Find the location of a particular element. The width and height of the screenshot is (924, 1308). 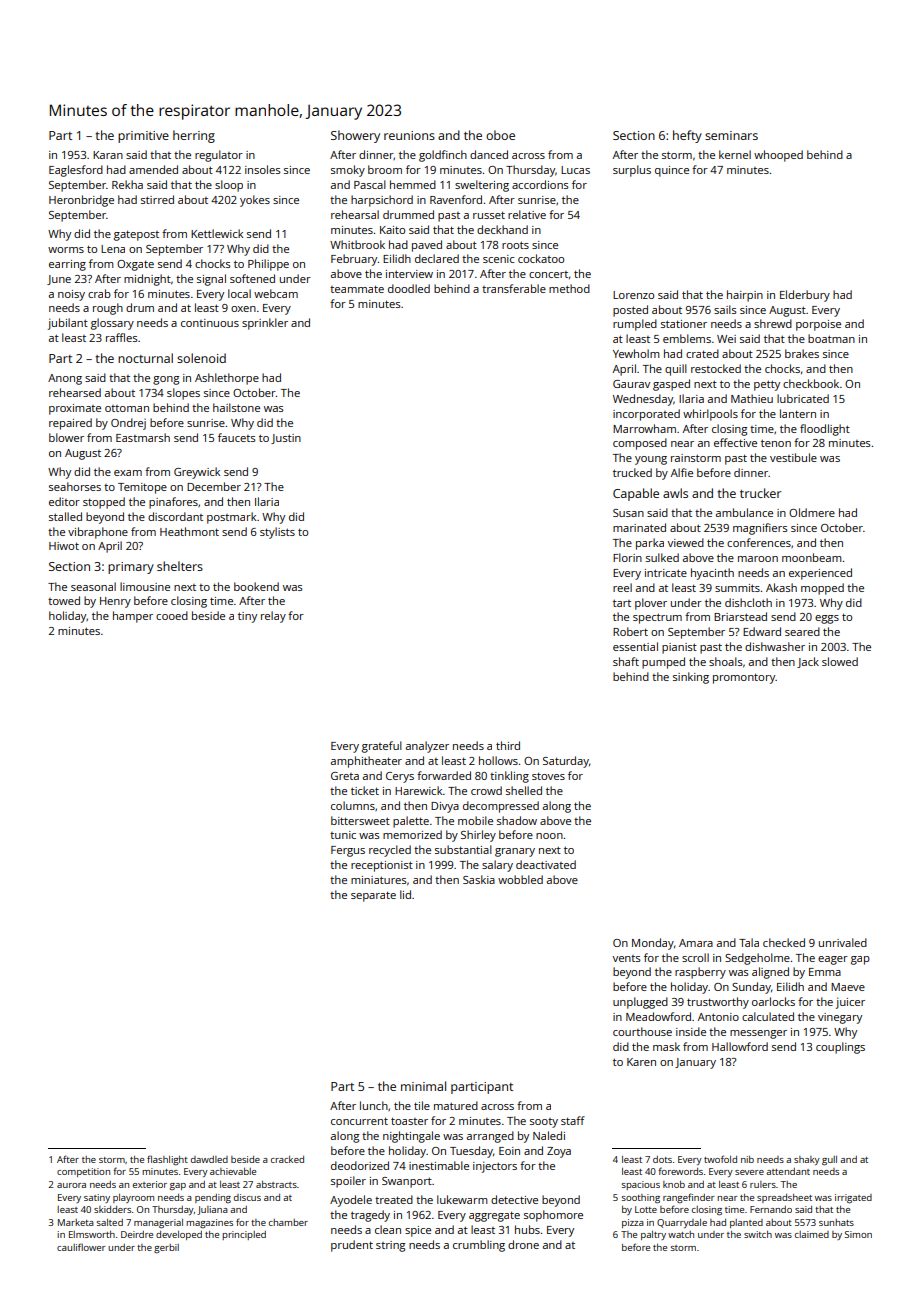

detective is located at coordinates (514, 1199).
